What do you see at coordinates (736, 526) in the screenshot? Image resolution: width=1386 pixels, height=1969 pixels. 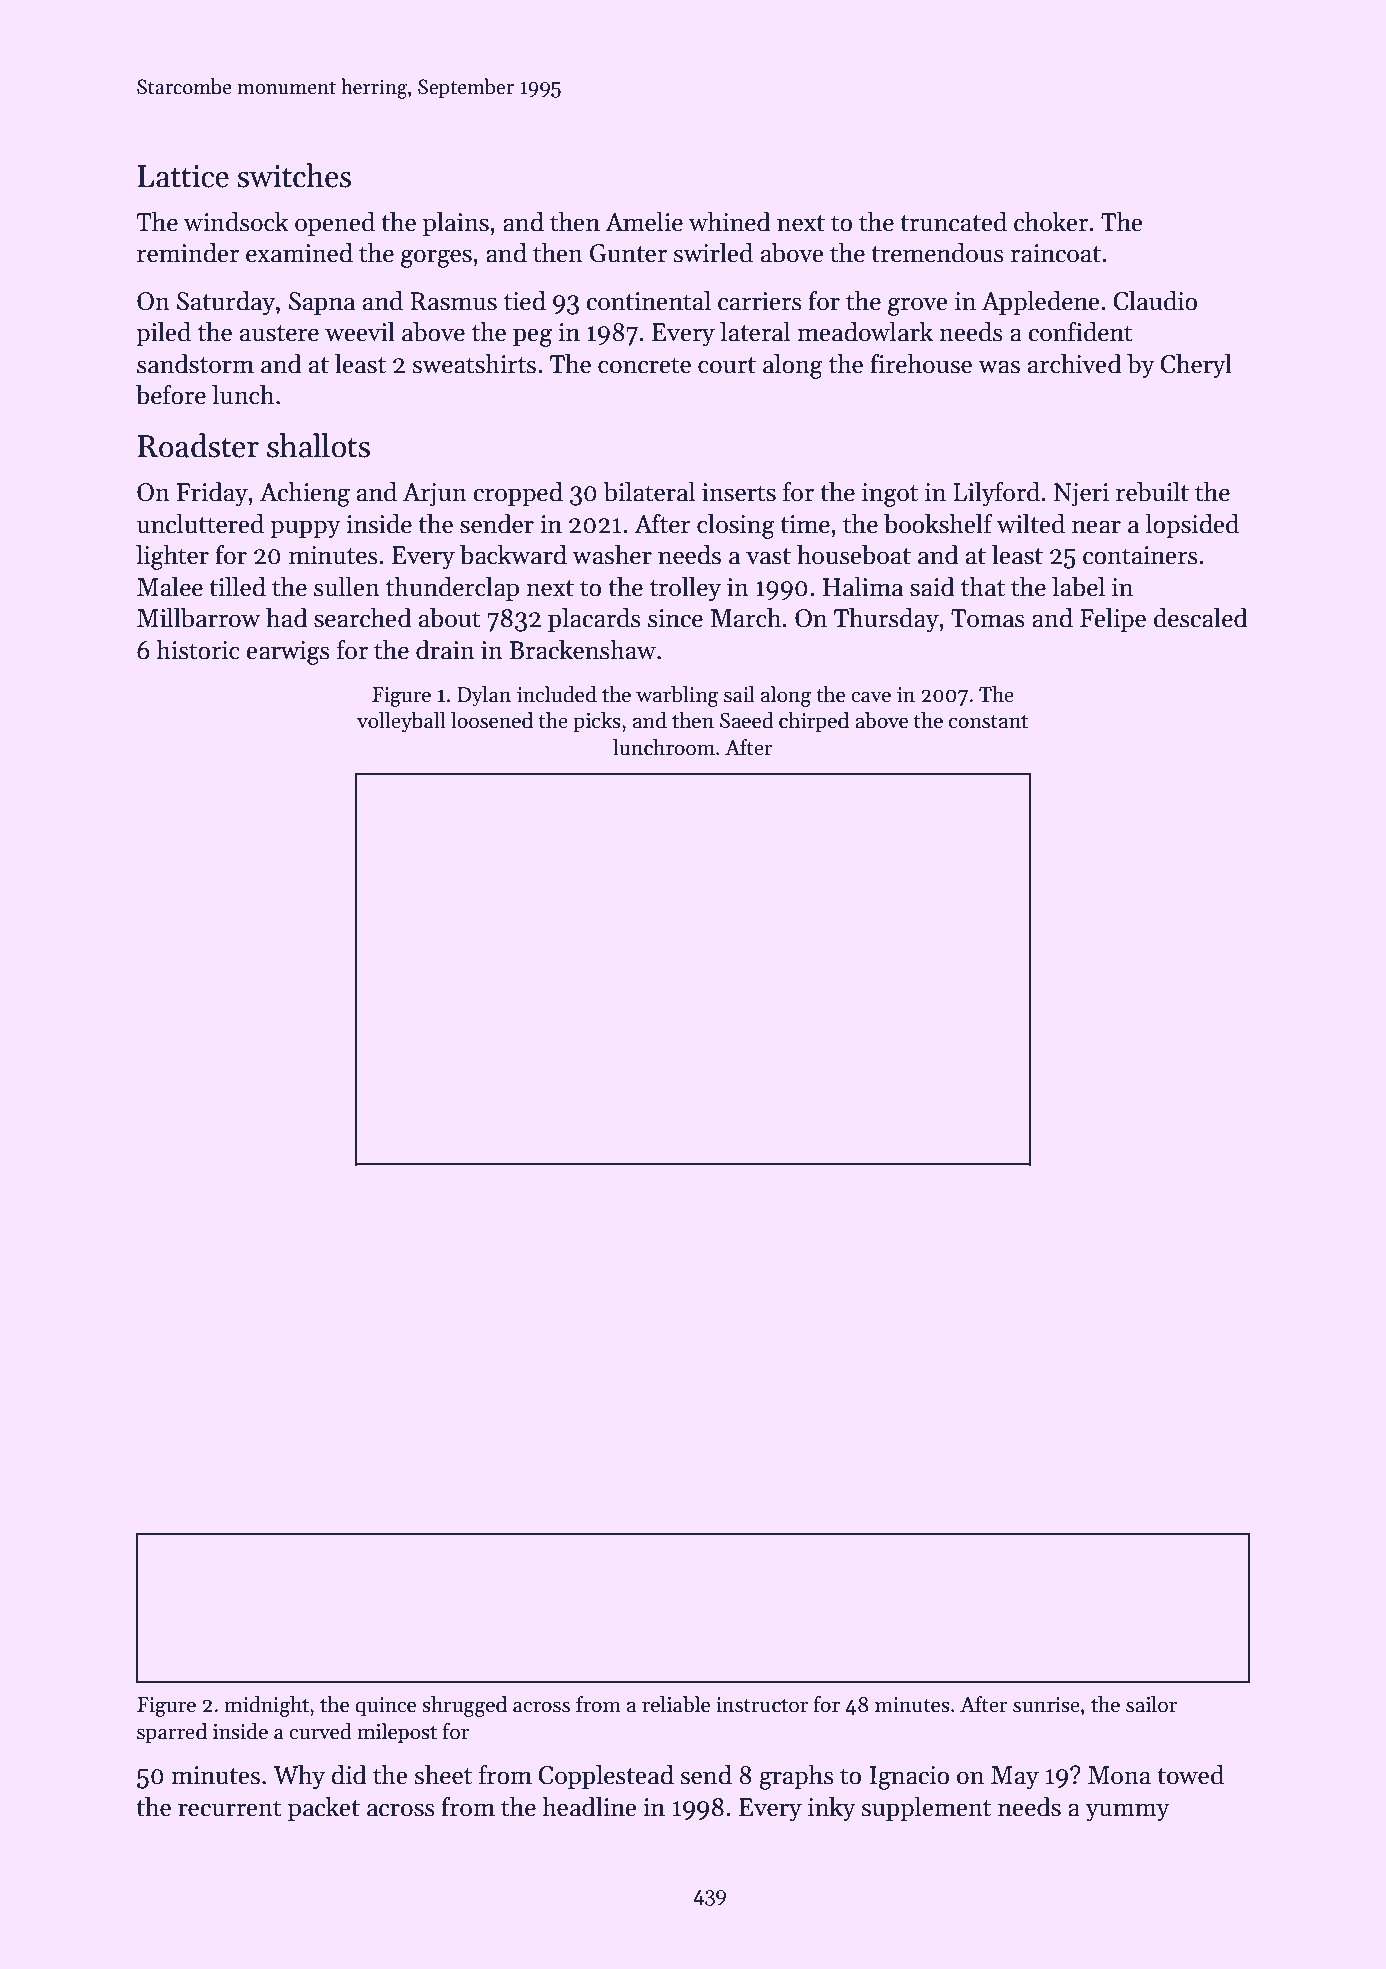 I see `closing` at bounding box center [736, 526].
